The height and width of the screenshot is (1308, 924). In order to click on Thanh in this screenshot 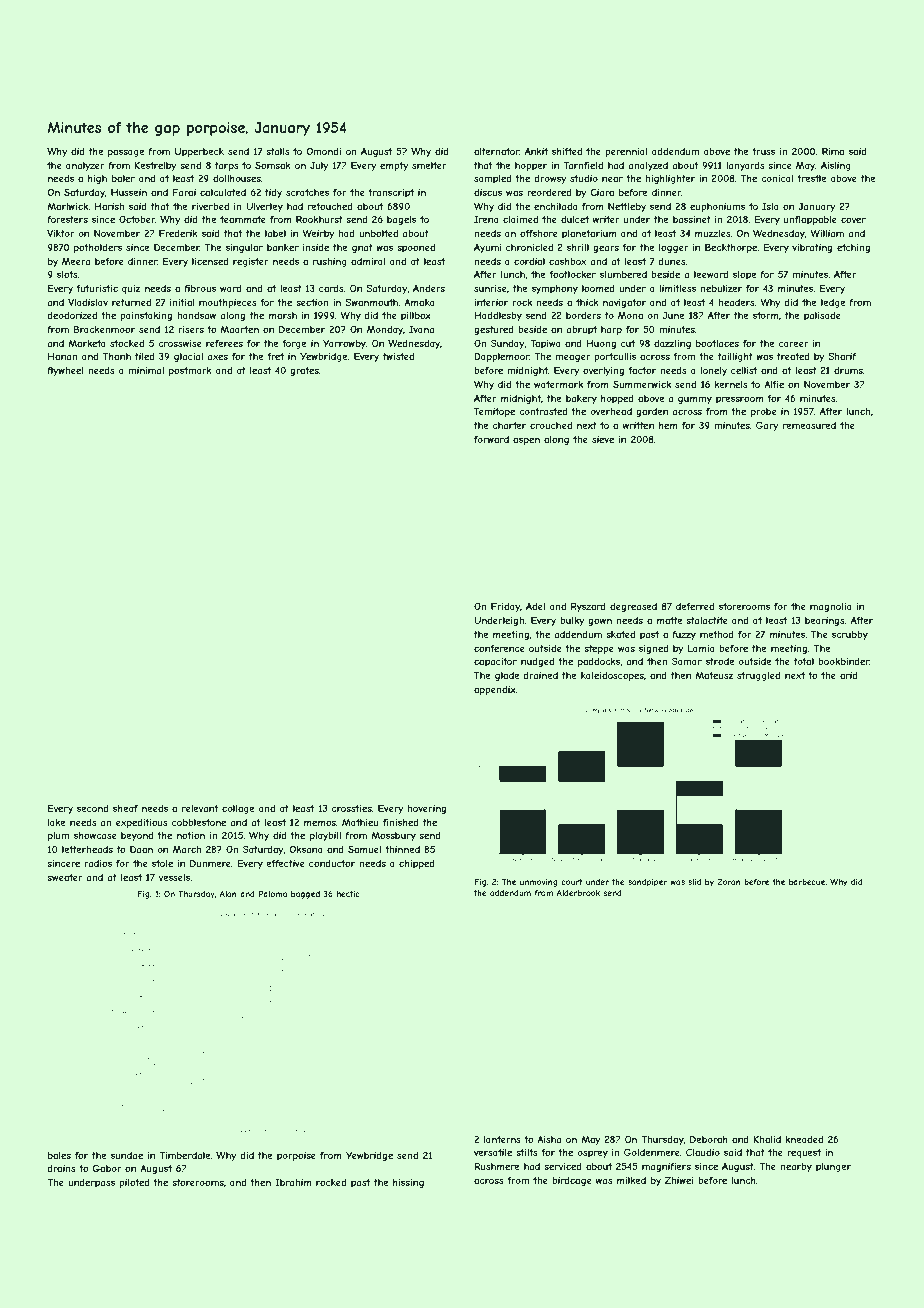, I will do `click(117, 356)`.
